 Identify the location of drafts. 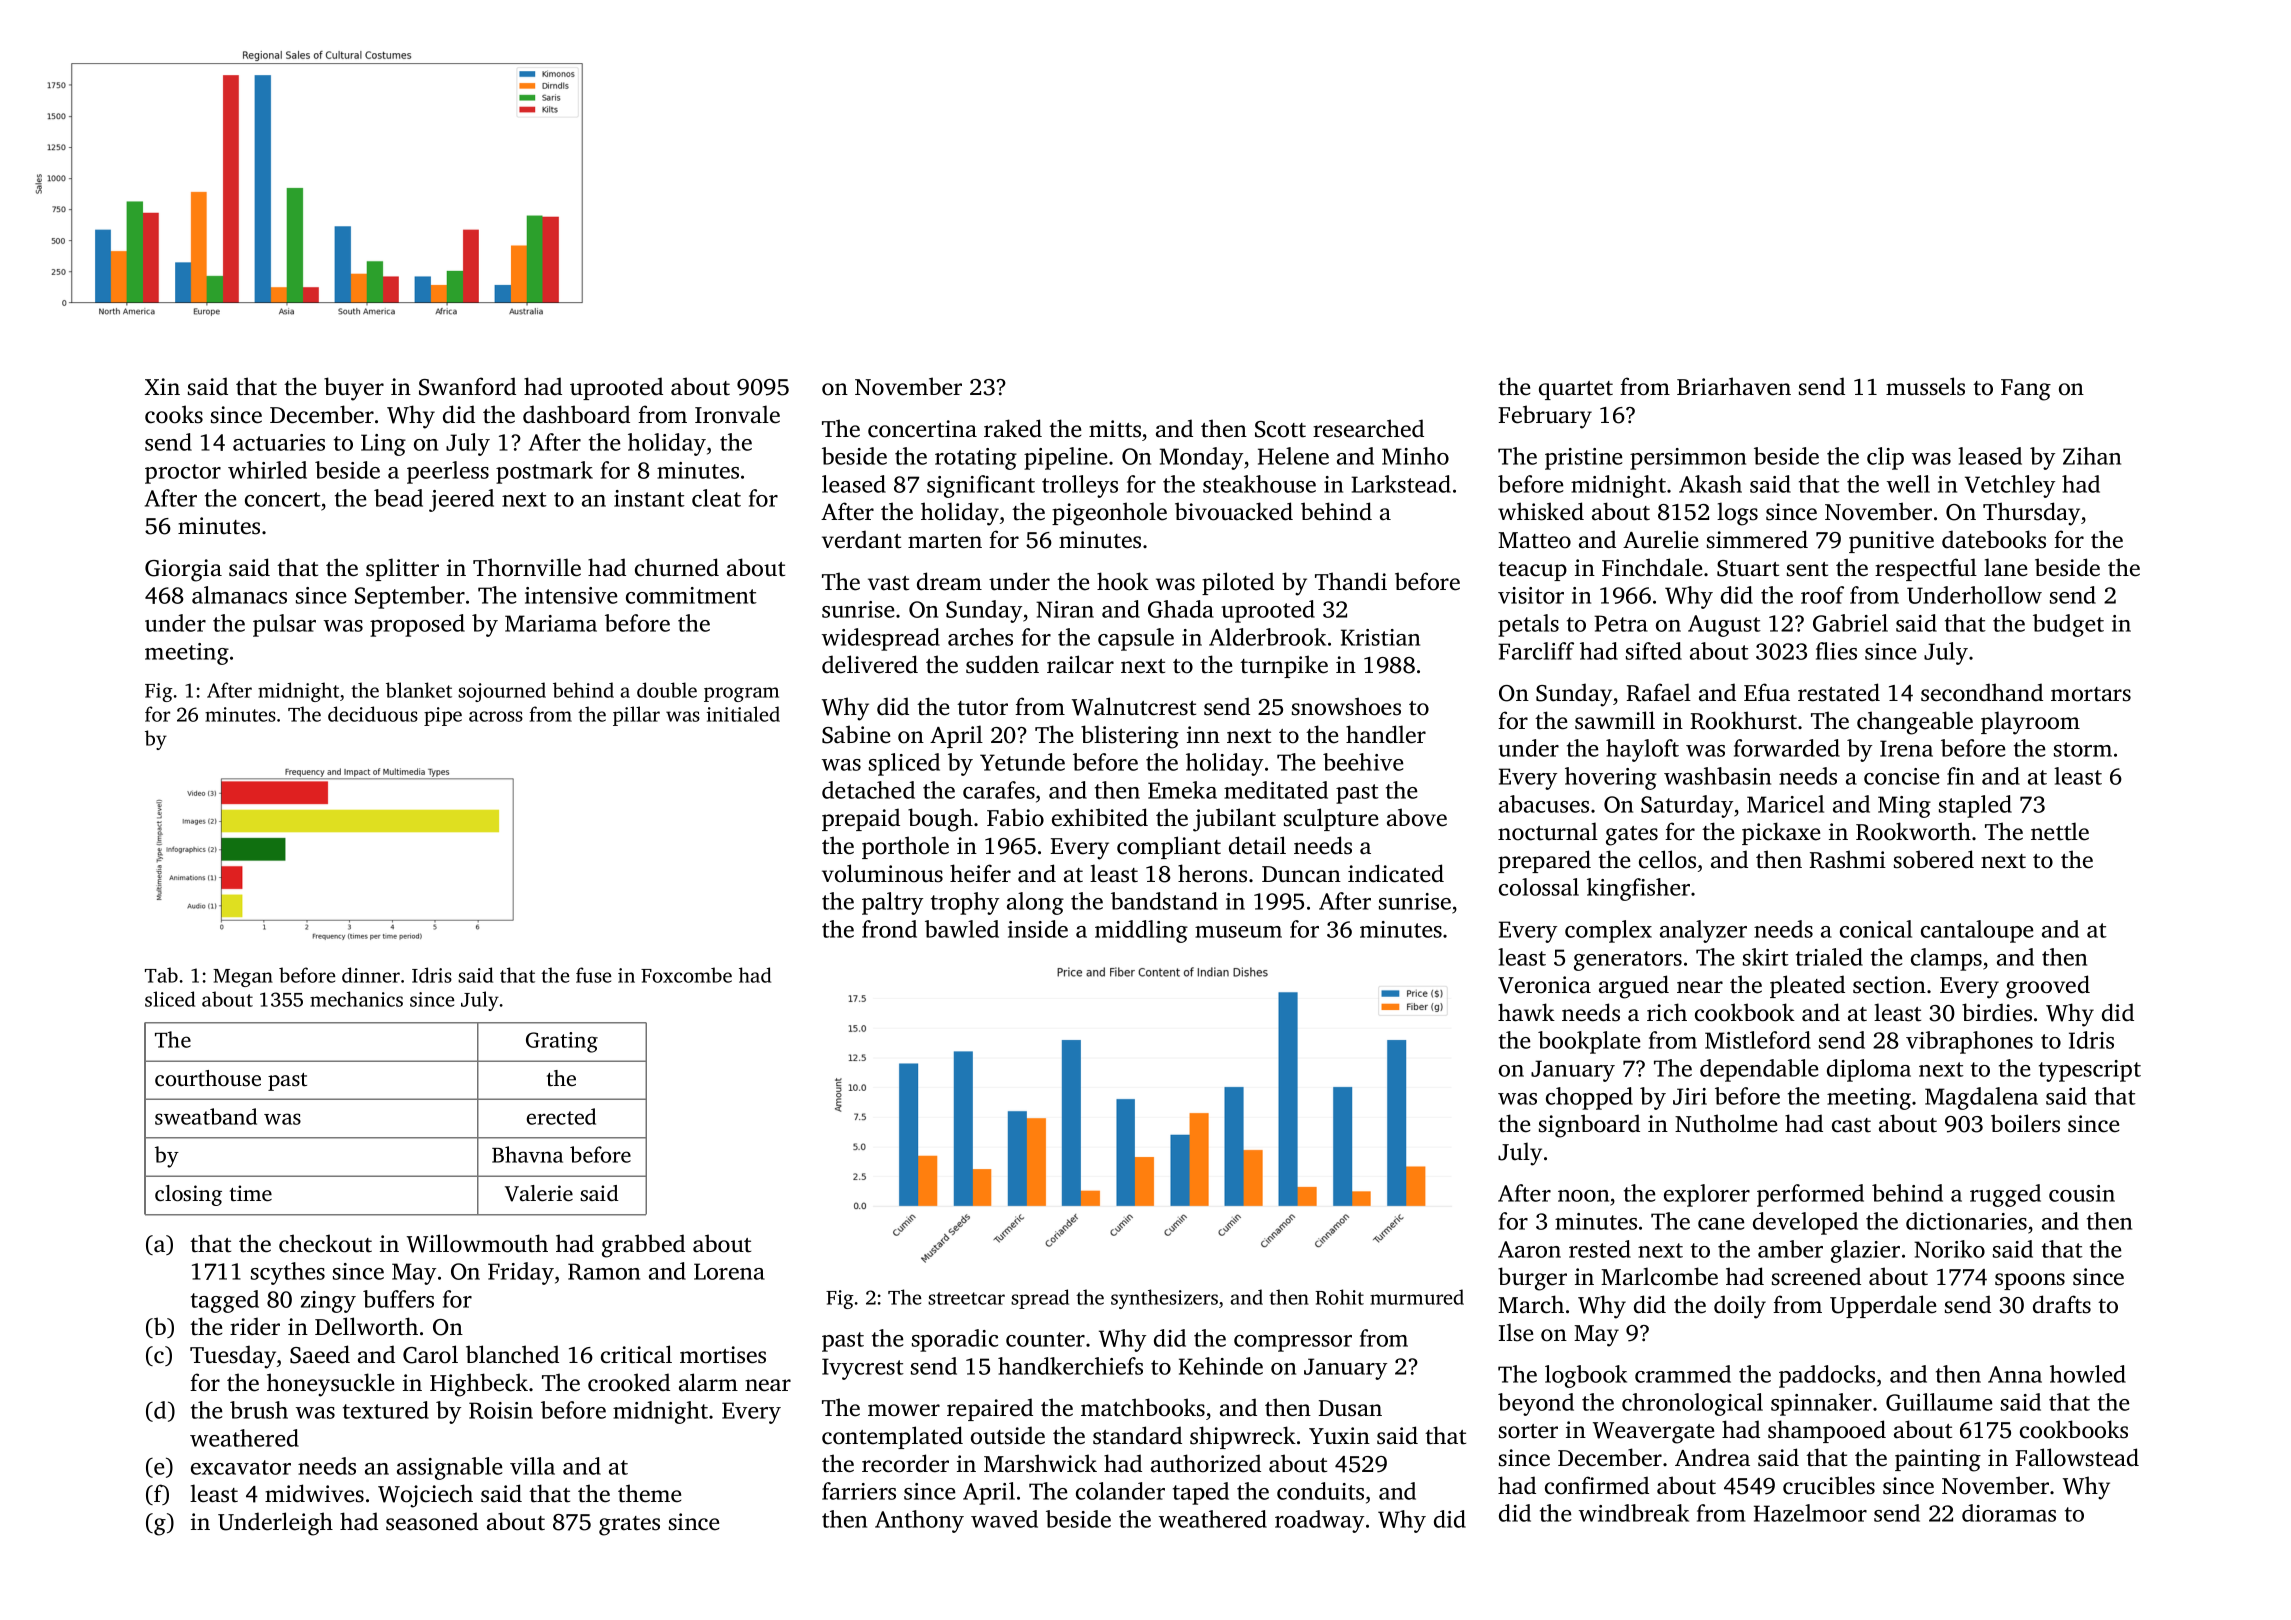
(2062, 1304).
